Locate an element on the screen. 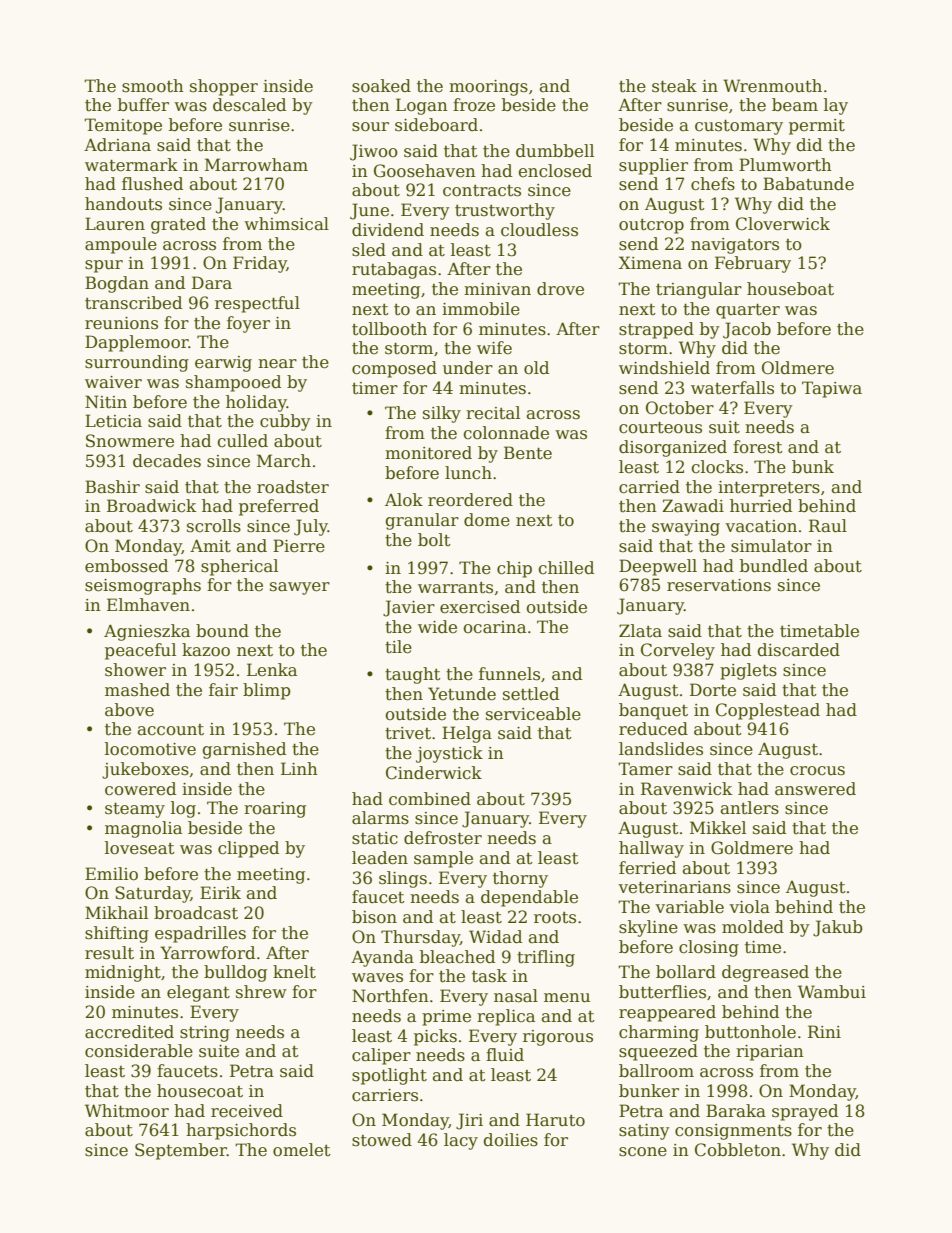 This screenshot has height=1233, width=952. omelet is located at coordinates (302, 1150).
